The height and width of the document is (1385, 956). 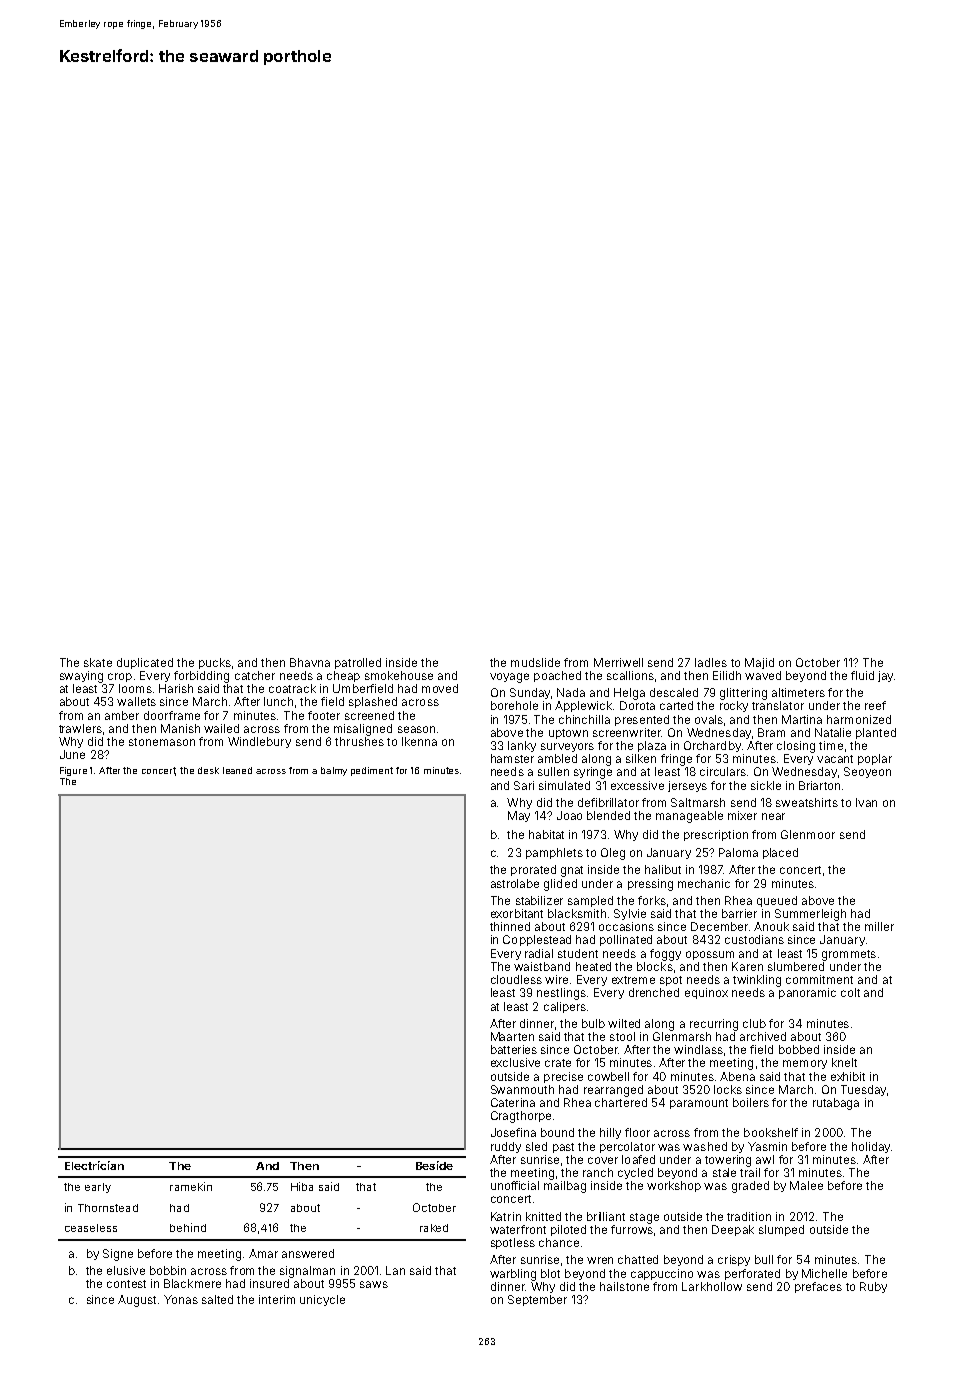 What do you see at coordinates (145, 663) in the document?
I see `duplicated` at bounding box center [145, 663].
